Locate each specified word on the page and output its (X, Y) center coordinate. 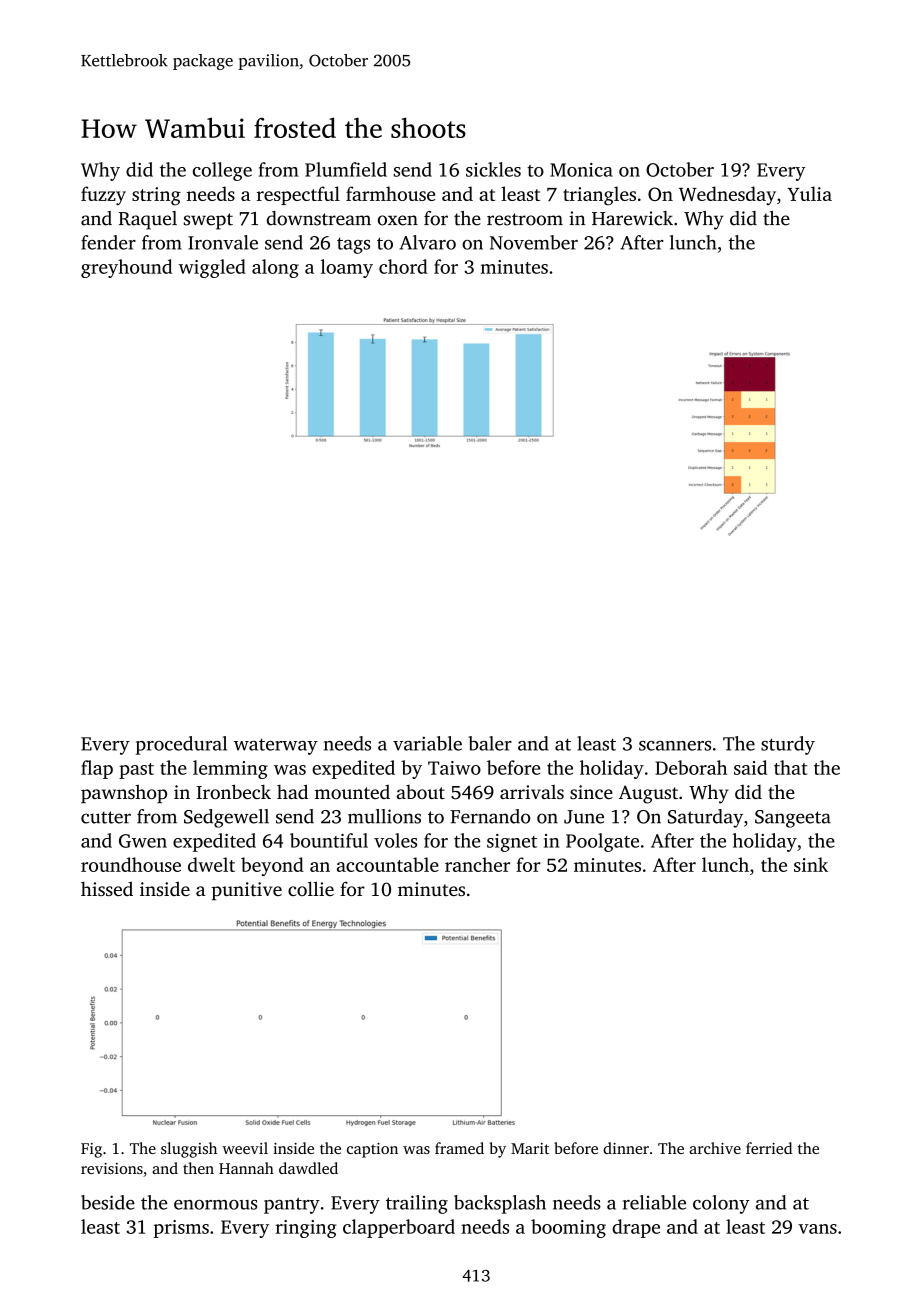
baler (490, 743)
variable (427, 743)
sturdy (788, 745)
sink (811, 864)
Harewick (632, 218)
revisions (112, 1168)
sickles (493, 169)
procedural (181, 745)
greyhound (126, 268)
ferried (769, 1148)
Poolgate (602, 842)
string (156, 196)
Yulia (809, 193)
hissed (107, 888)
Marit (530, 1148)
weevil (245, 1148)
